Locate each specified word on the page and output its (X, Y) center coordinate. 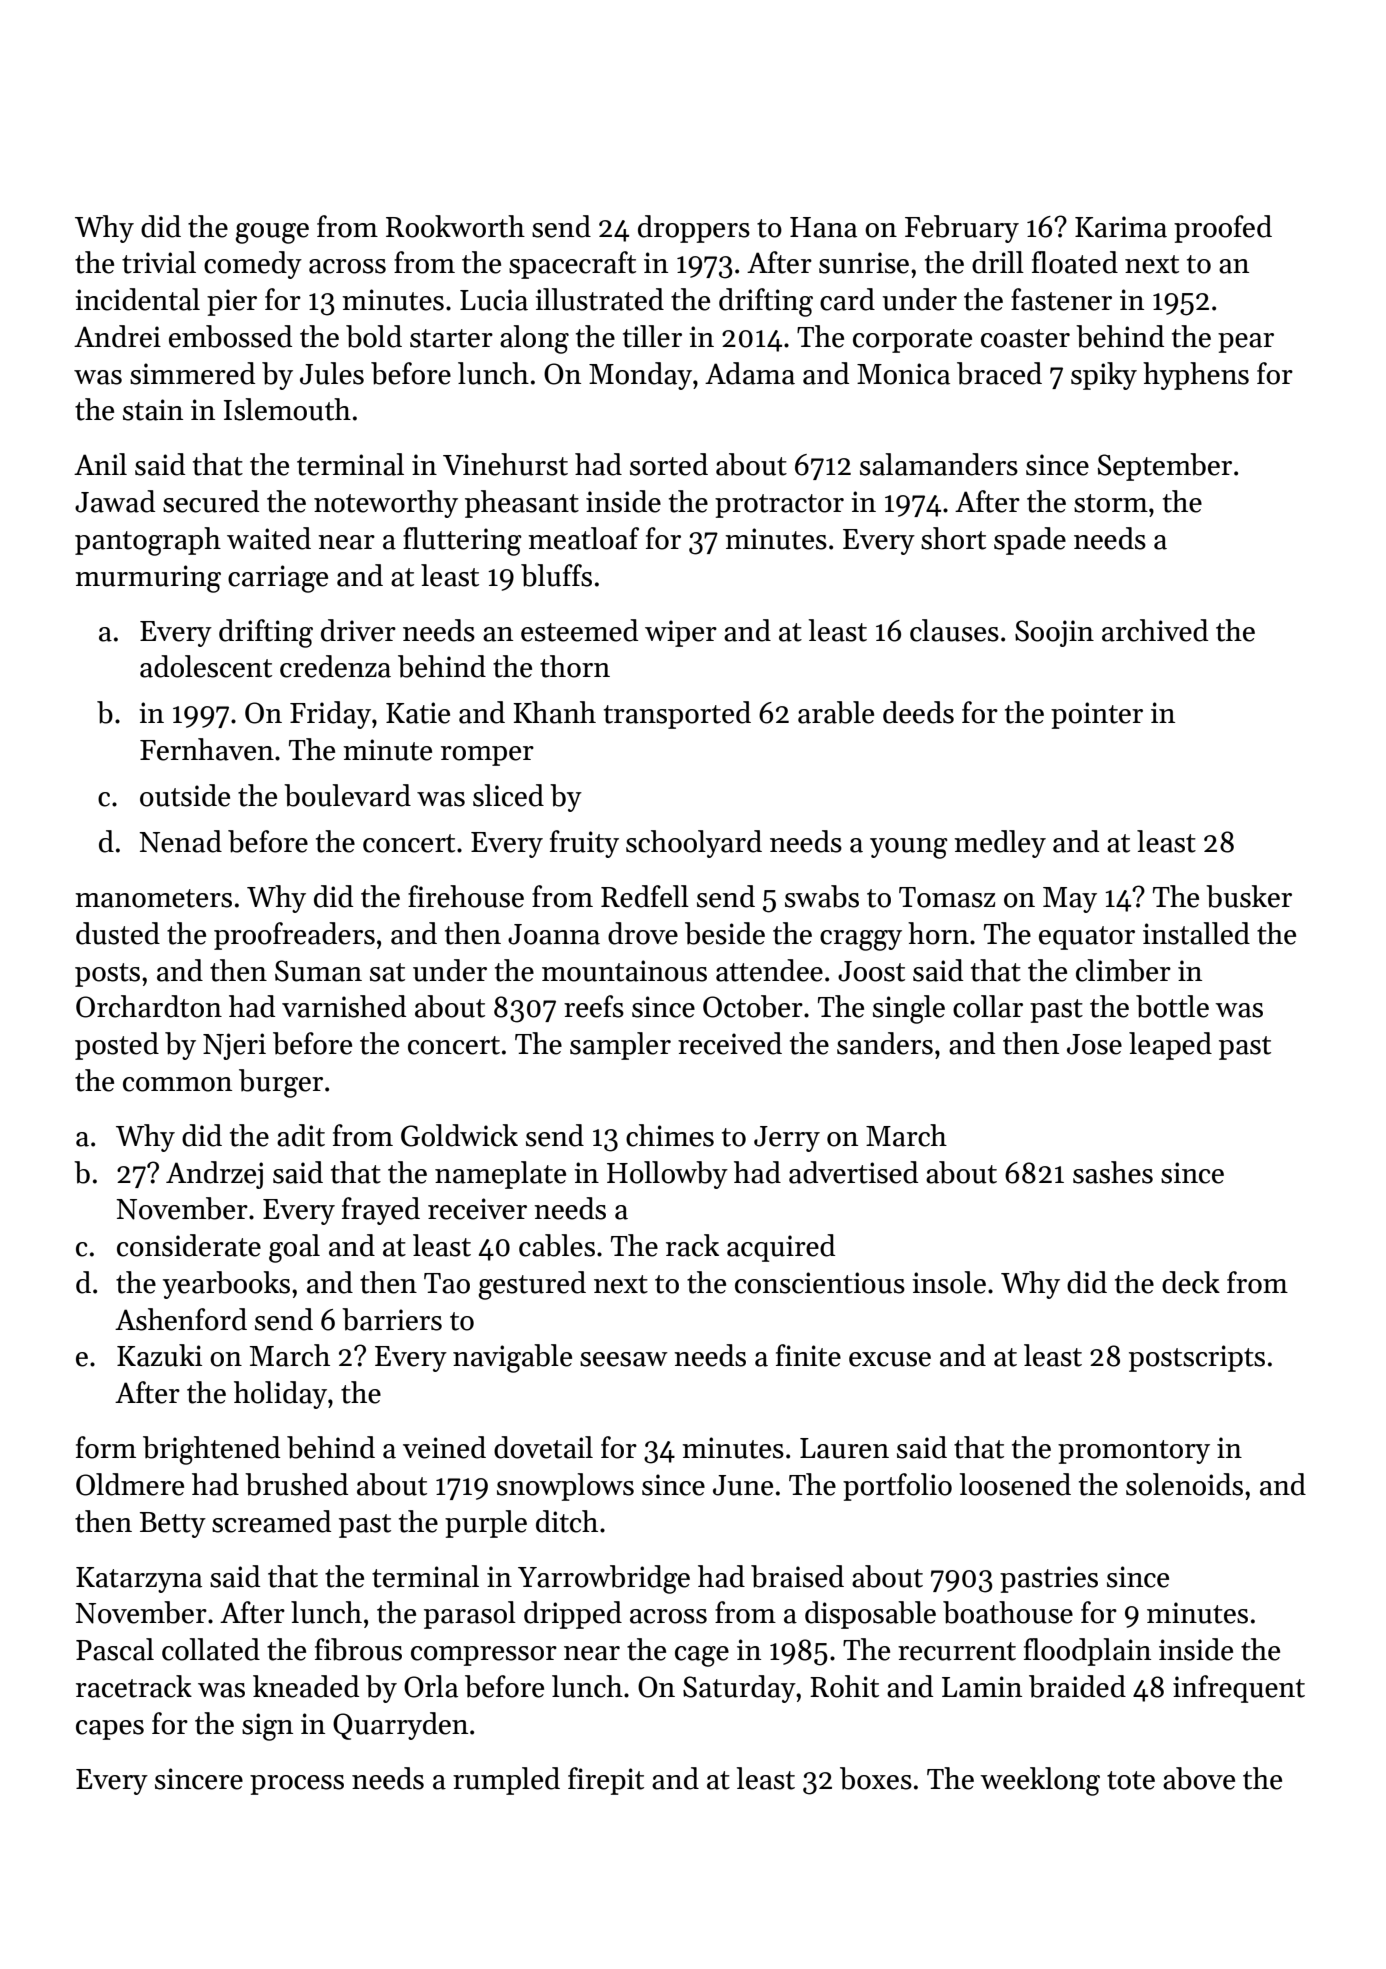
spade (1030, 541)
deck (1191, 1282)
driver (358, 630)
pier (232, 302)
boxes (876, 1778)
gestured (532, 1285)
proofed (1223, 229)
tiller (652, 336)
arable (836, 712)
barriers (392, 1319)
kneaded (306, 1686)
